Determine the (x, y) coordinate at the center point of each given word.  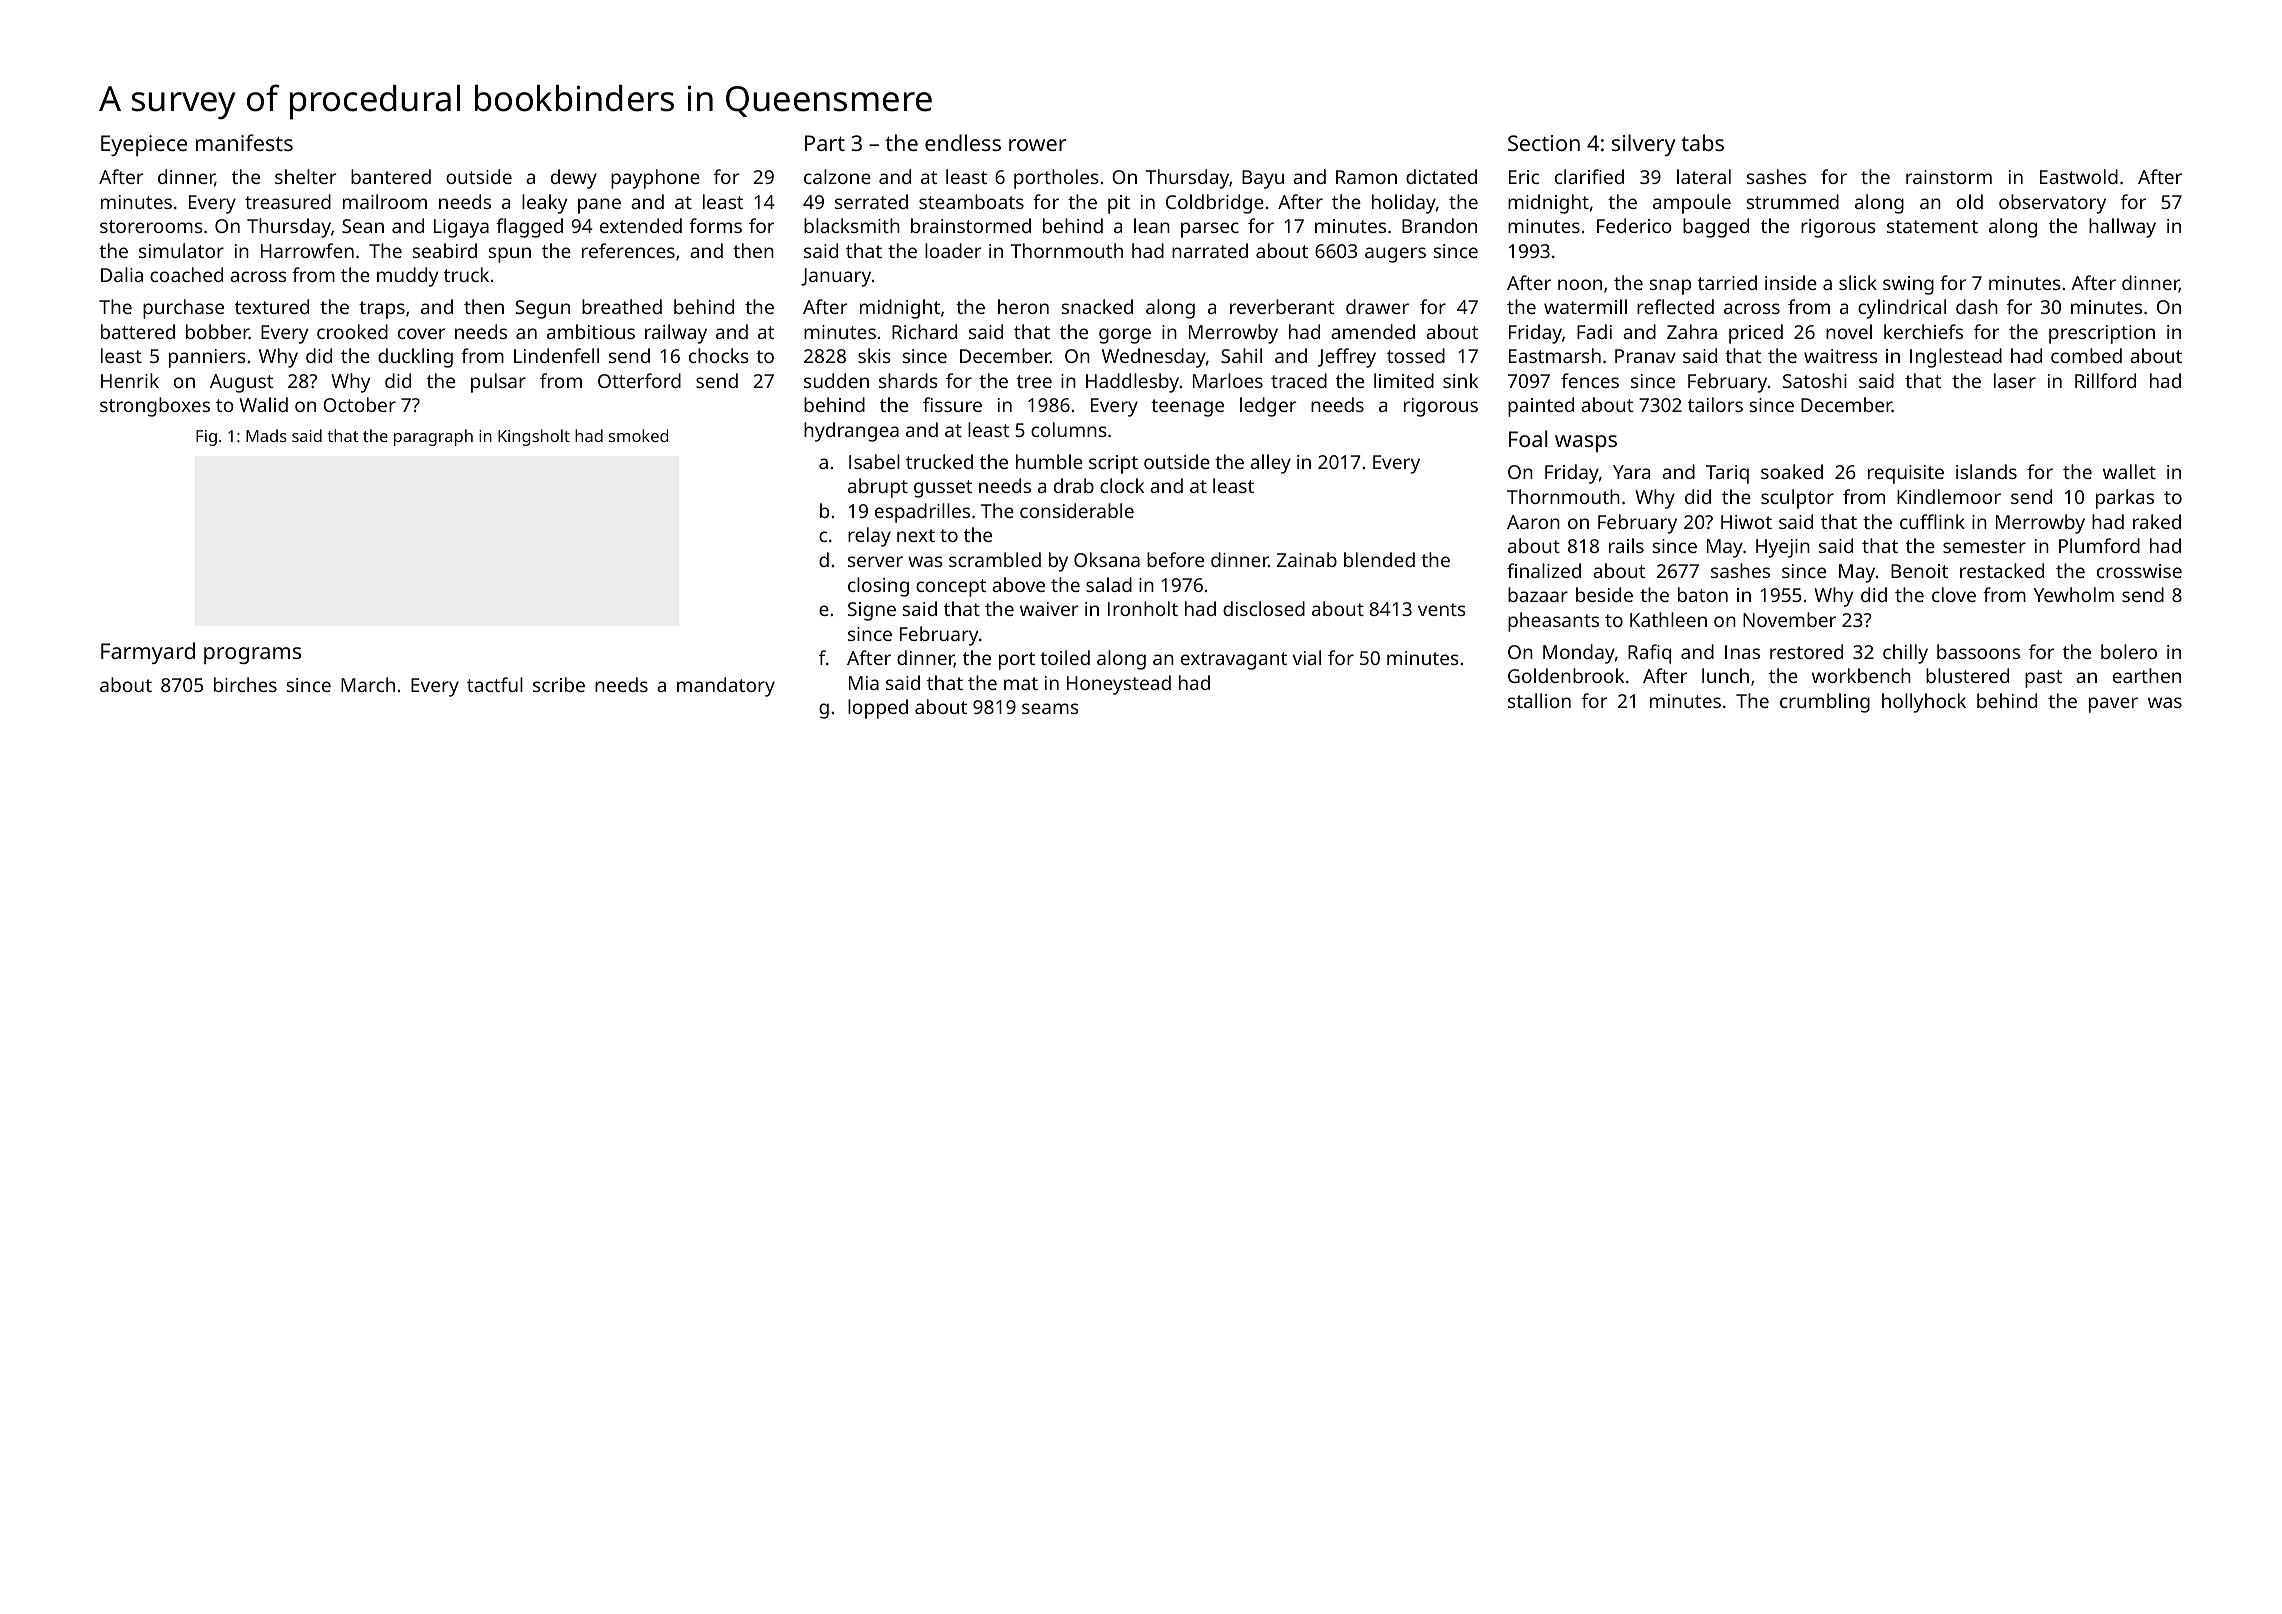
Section (1544, 143)
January (836, 277)
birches (245, 684)
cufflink (1932, 521)
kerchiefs (1923, 331)
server (875, 561)
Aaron (1533, 522)
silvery (1644, 145)
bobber (217, 331)
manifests (244, 142)
